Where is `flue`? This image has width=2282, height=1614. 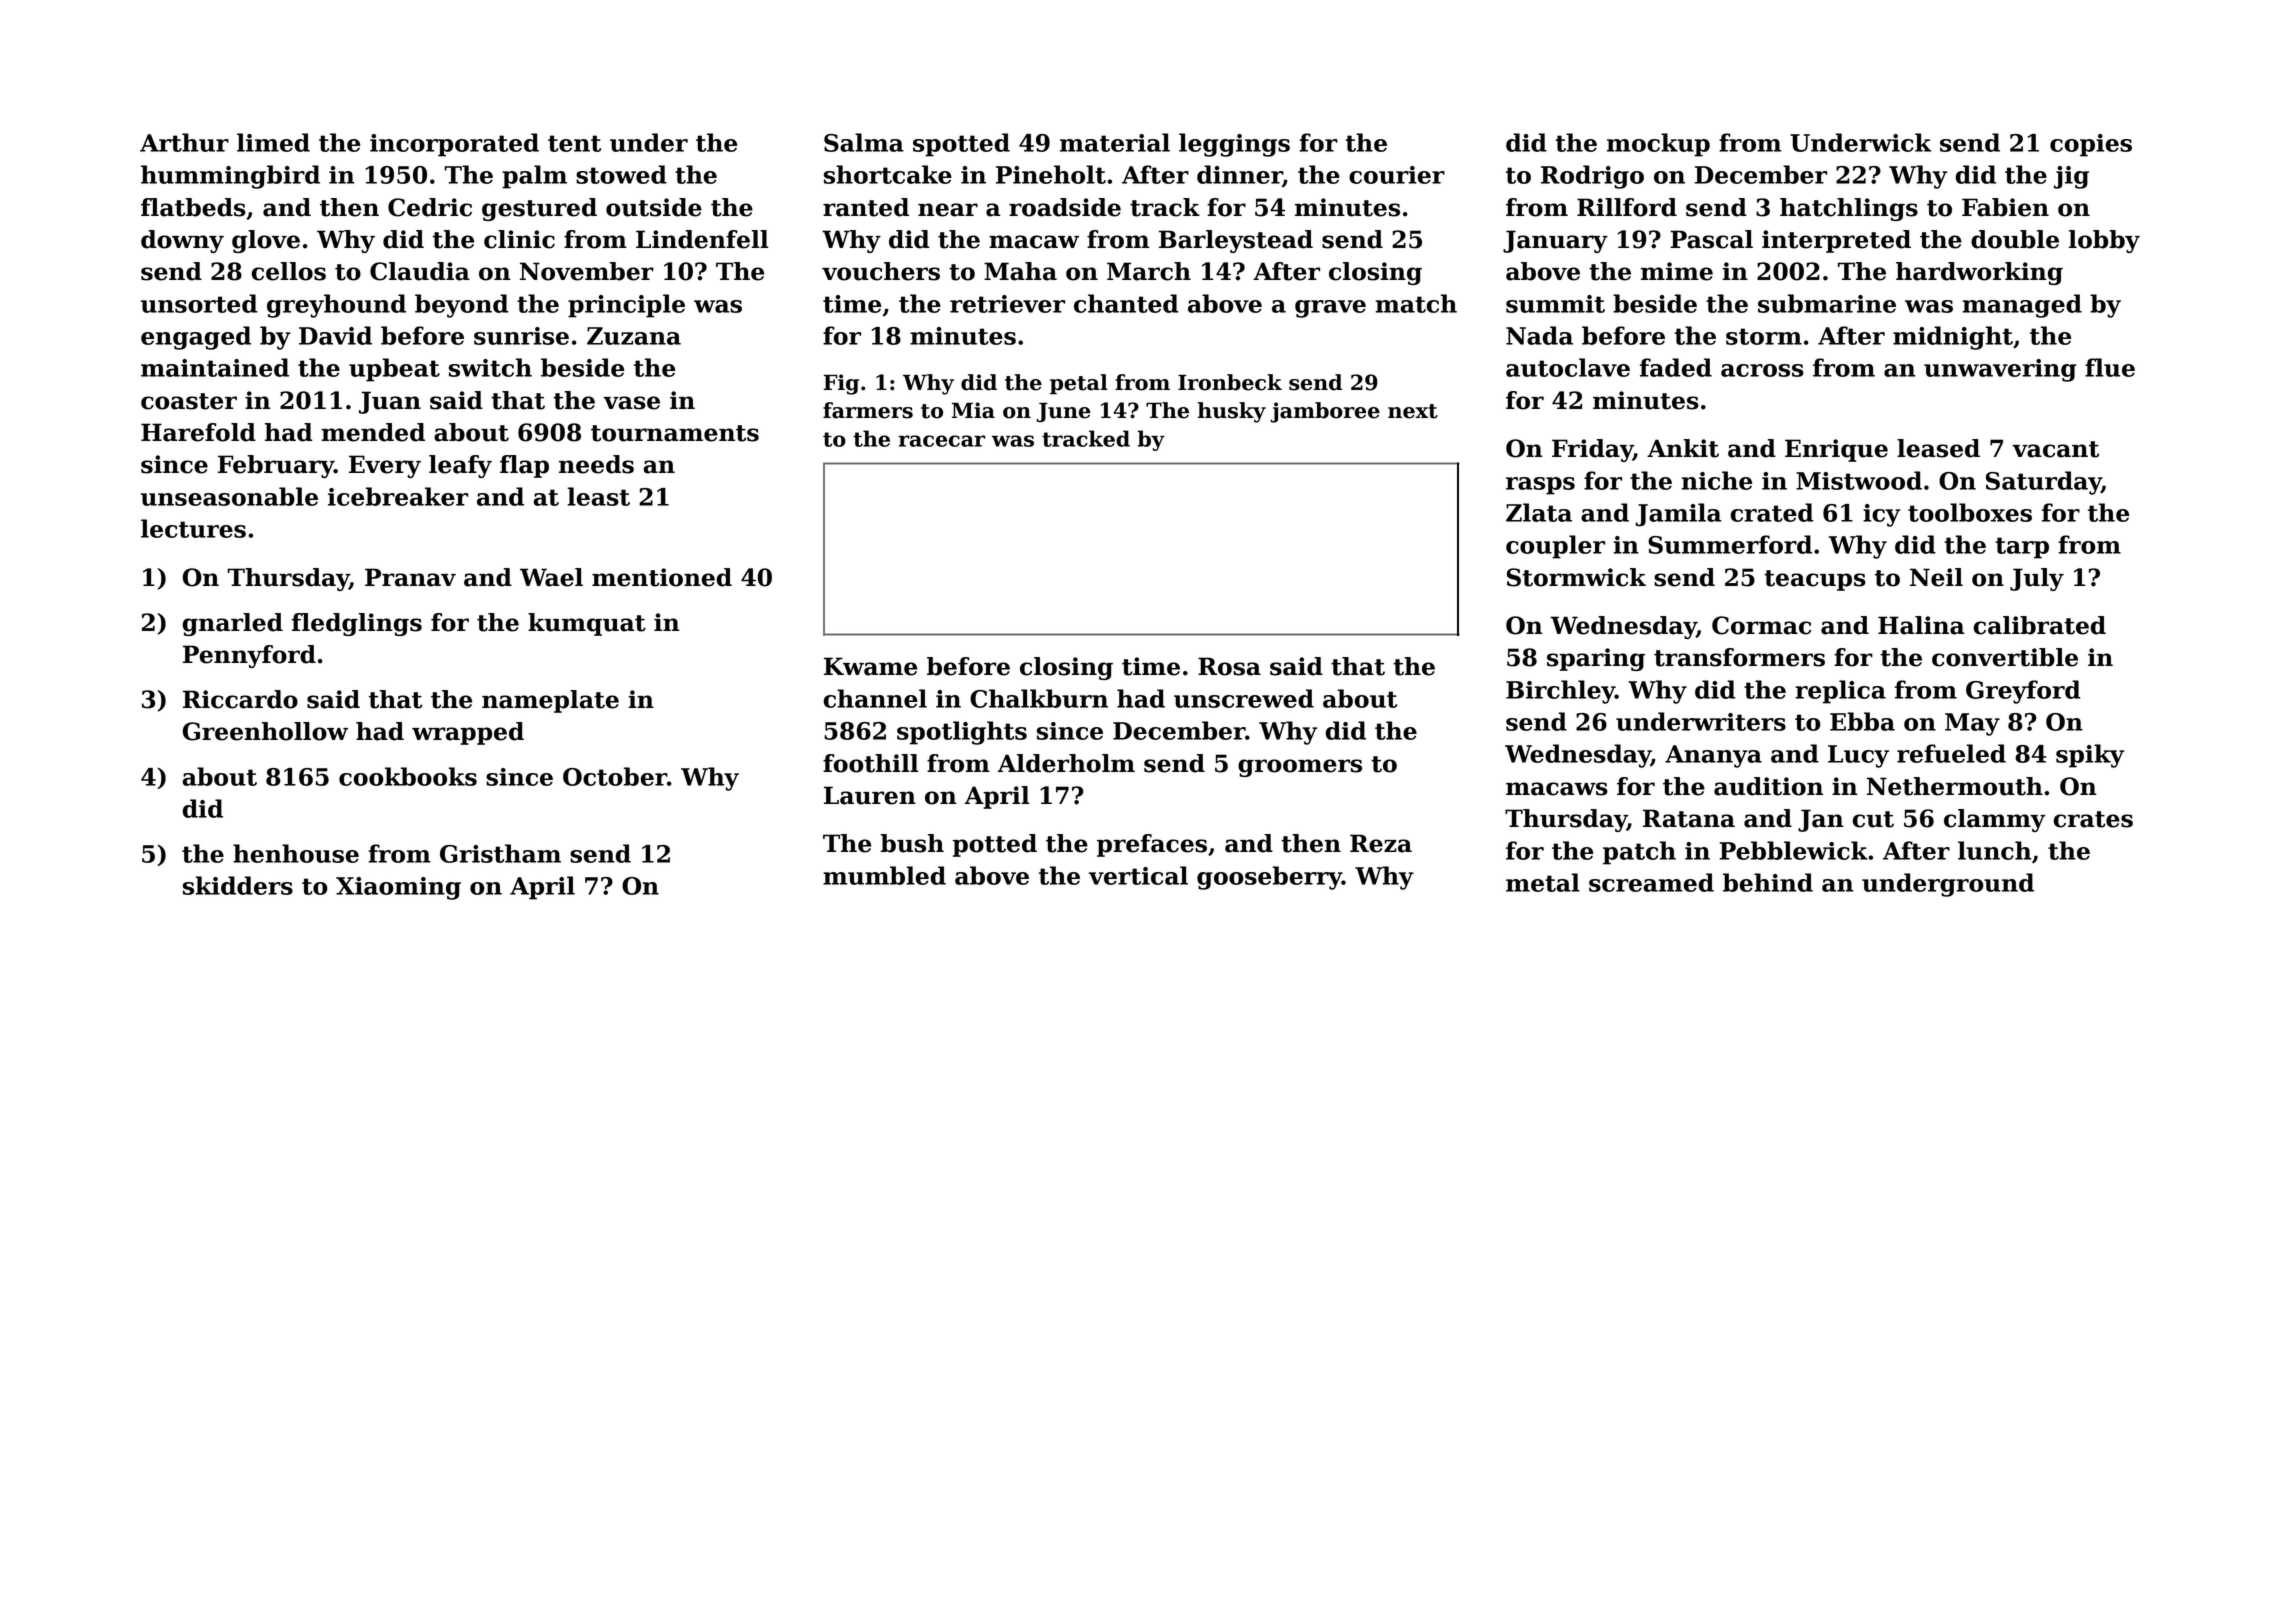 flue is located at coordinates (2110, 367).
